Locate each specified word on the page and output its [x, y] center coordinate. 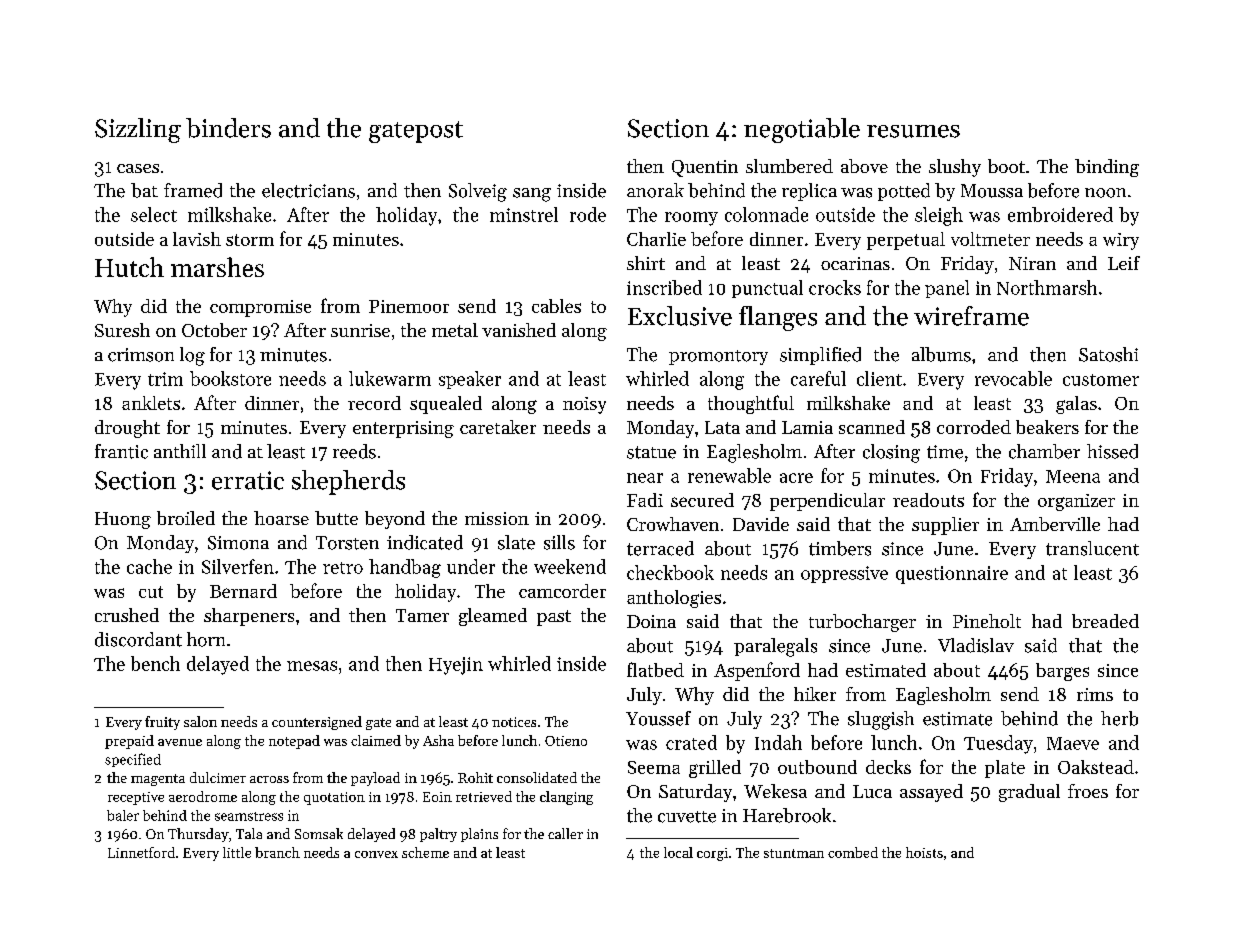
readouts [928, 500]
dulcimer [218, 777]
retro [343, 568]
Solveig [478, 192]
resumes [913, 131]
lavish [197, 239]
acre [796, 478]
